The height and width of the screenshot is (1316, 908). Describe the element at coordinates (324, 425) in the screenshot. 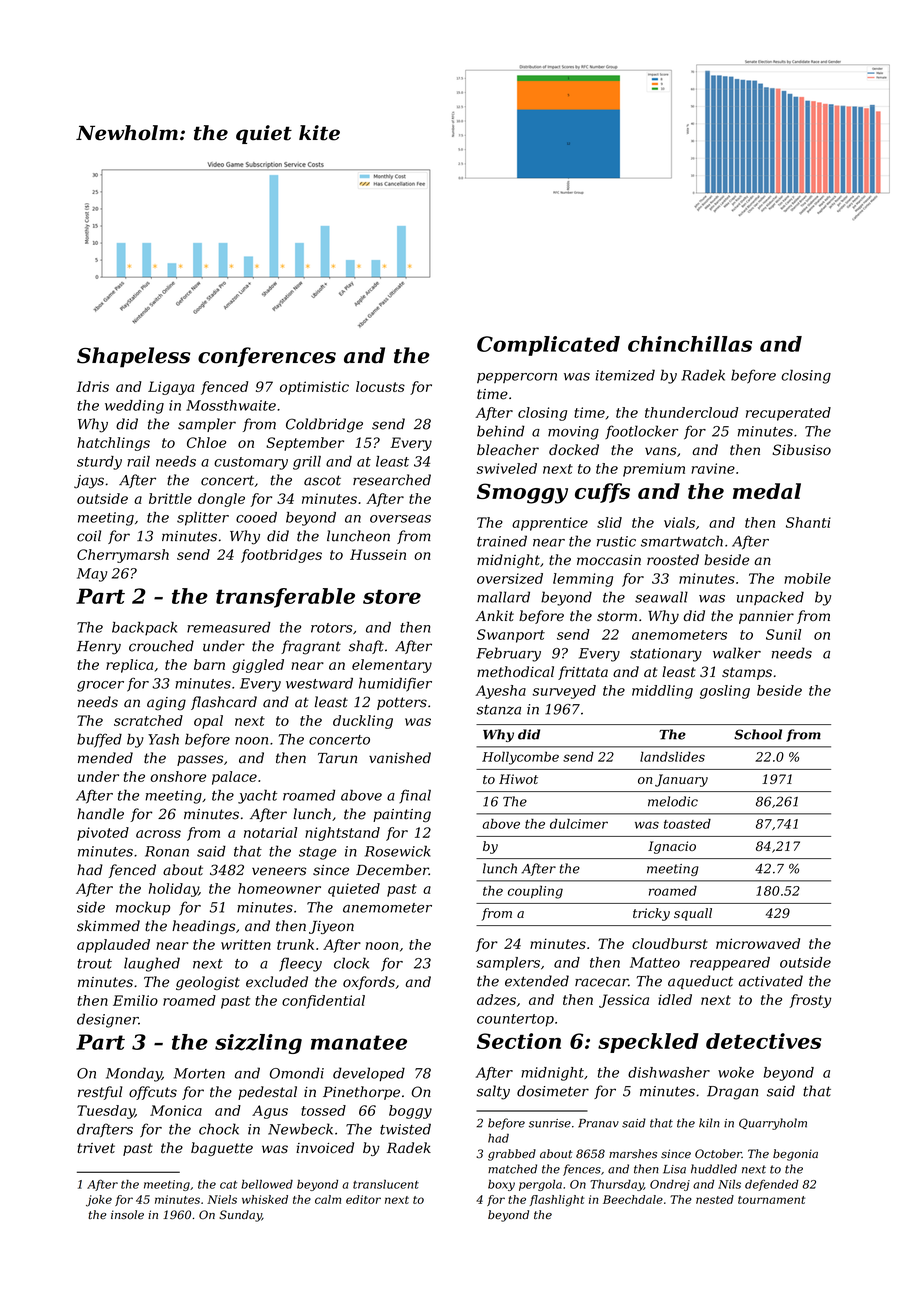

I see `Coldbridge` at that location.
